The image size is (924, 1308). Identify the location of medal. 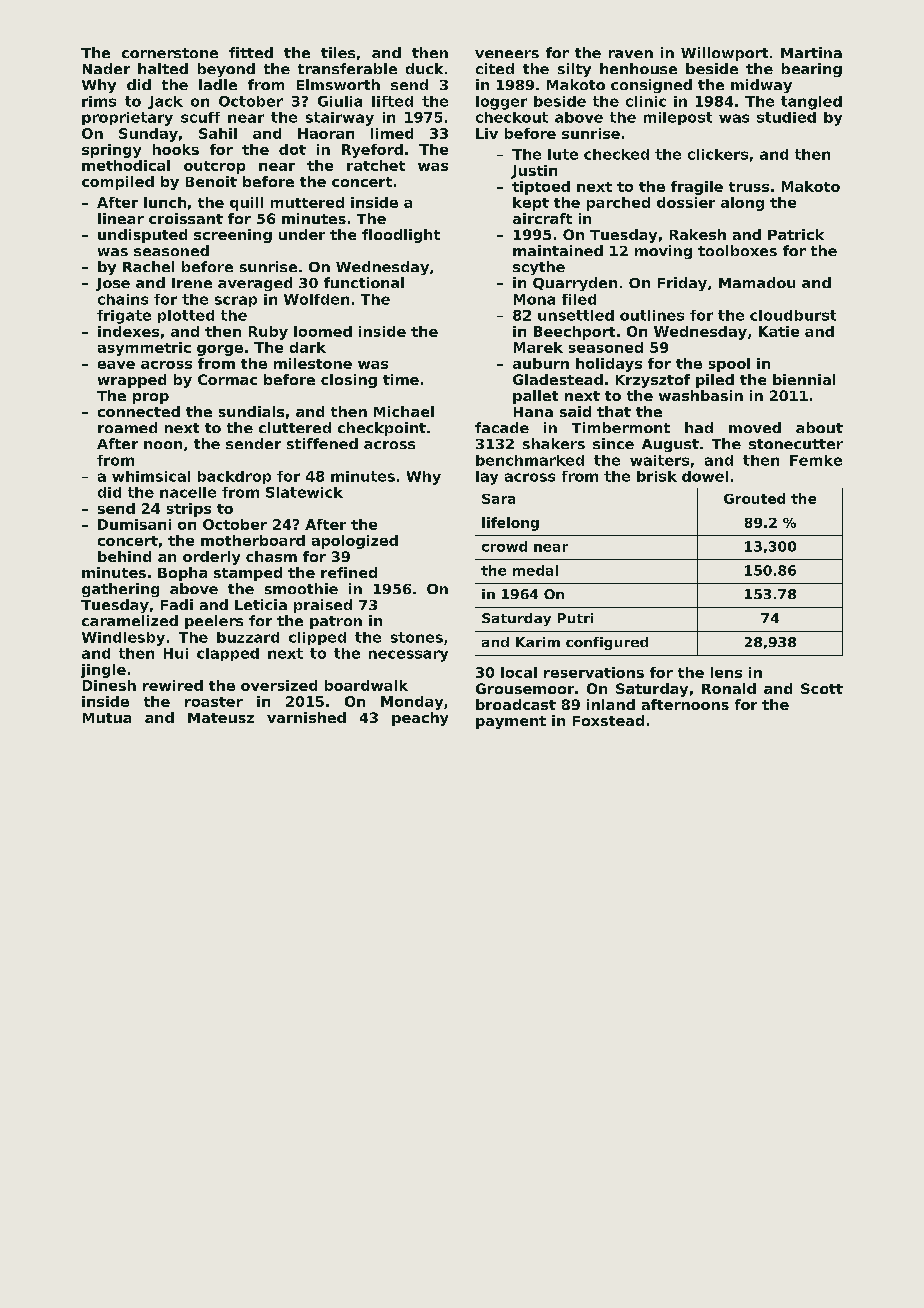
(535, 570).
